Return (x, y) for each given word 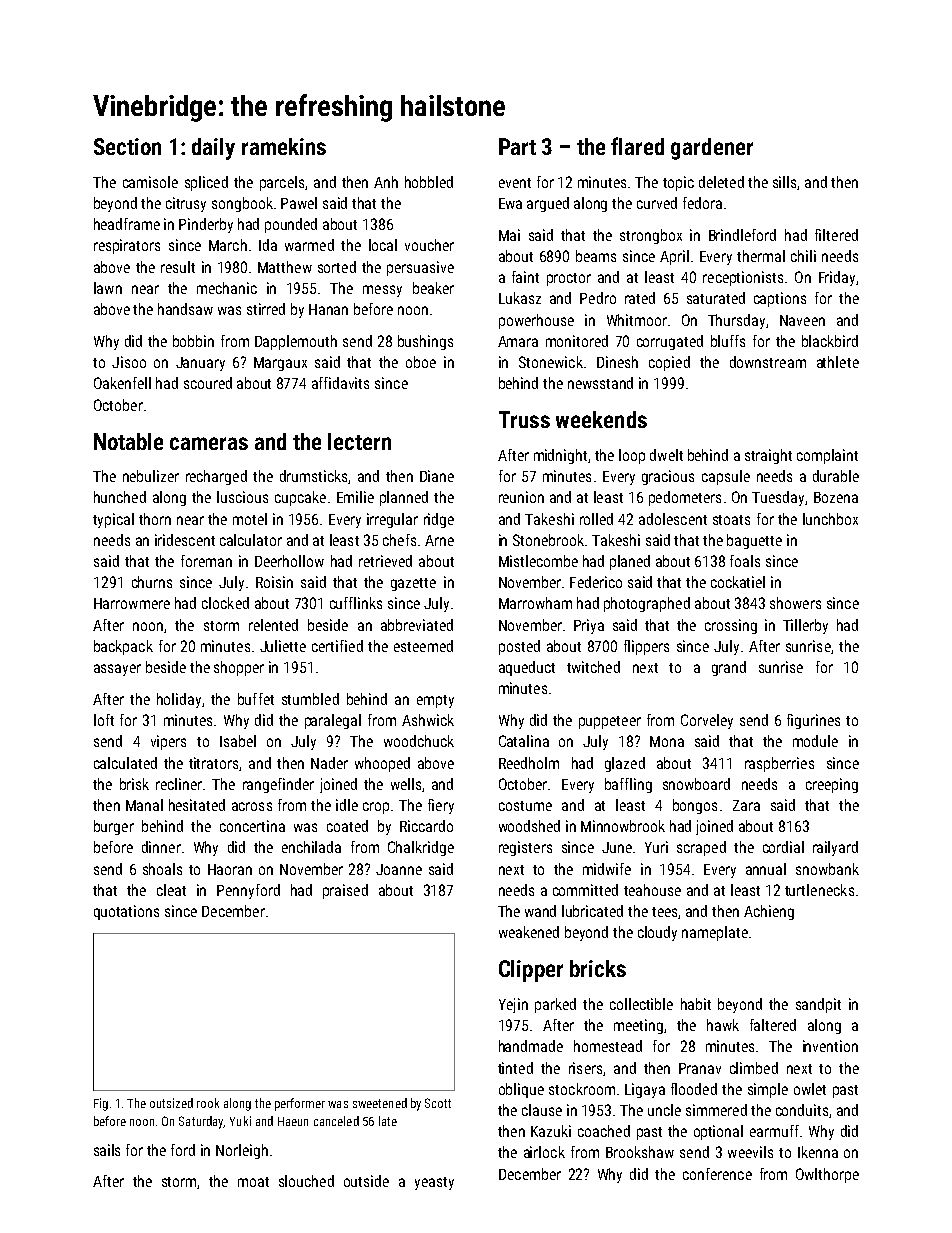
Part (517, 146)
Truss (524, 419)
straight (768, 456)
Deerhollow (289, 561)
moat (253, 1182)
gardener (712, 149)
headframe (127, 224)
